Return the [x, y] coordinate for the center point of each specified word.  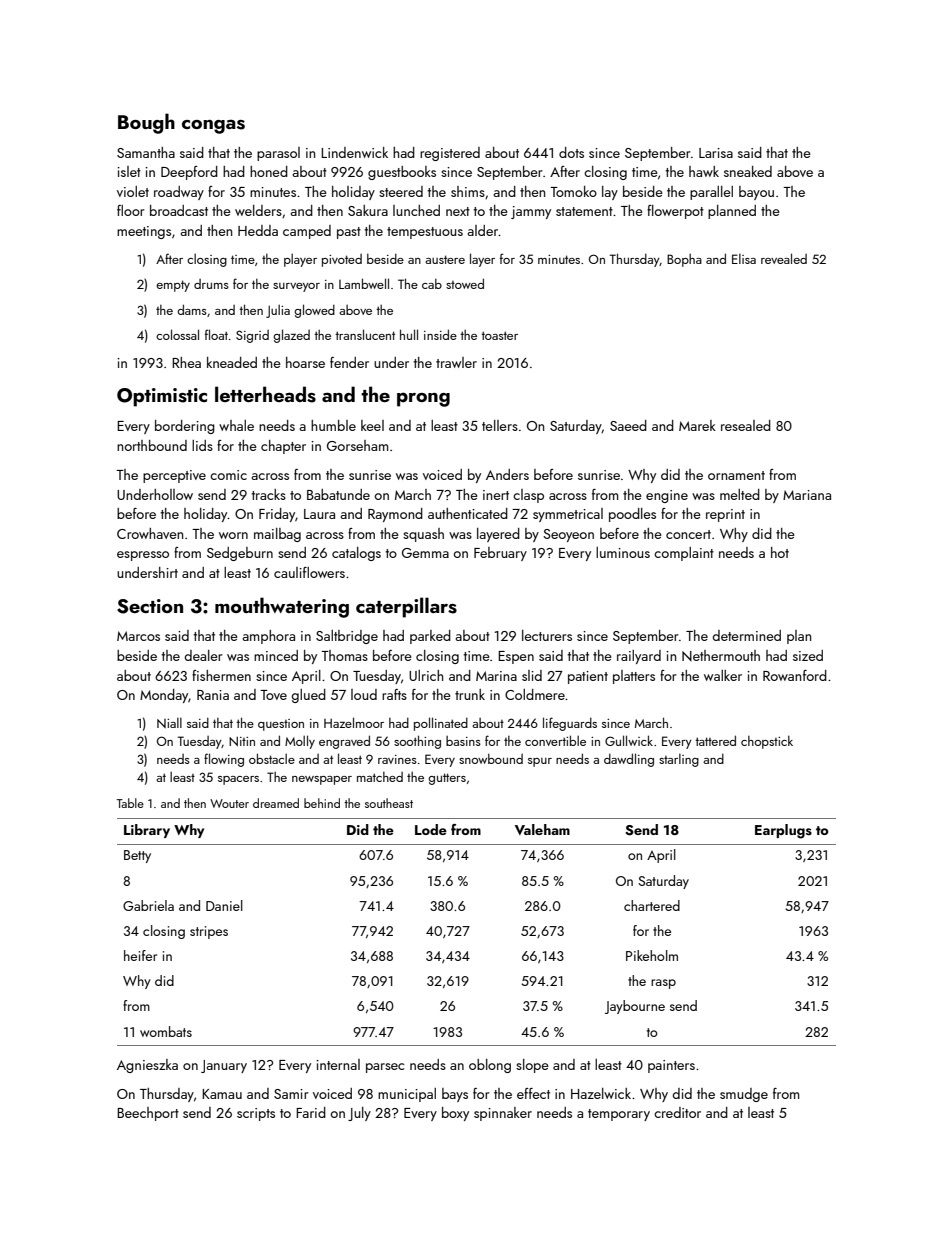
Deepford [189, 173]
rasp [663, 984]
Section [150, 606]
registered [450, 154]
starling [679, 760]
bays [455, 1095]
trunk [470, 694]
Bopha [684, 260]
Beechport [148, 1114]
